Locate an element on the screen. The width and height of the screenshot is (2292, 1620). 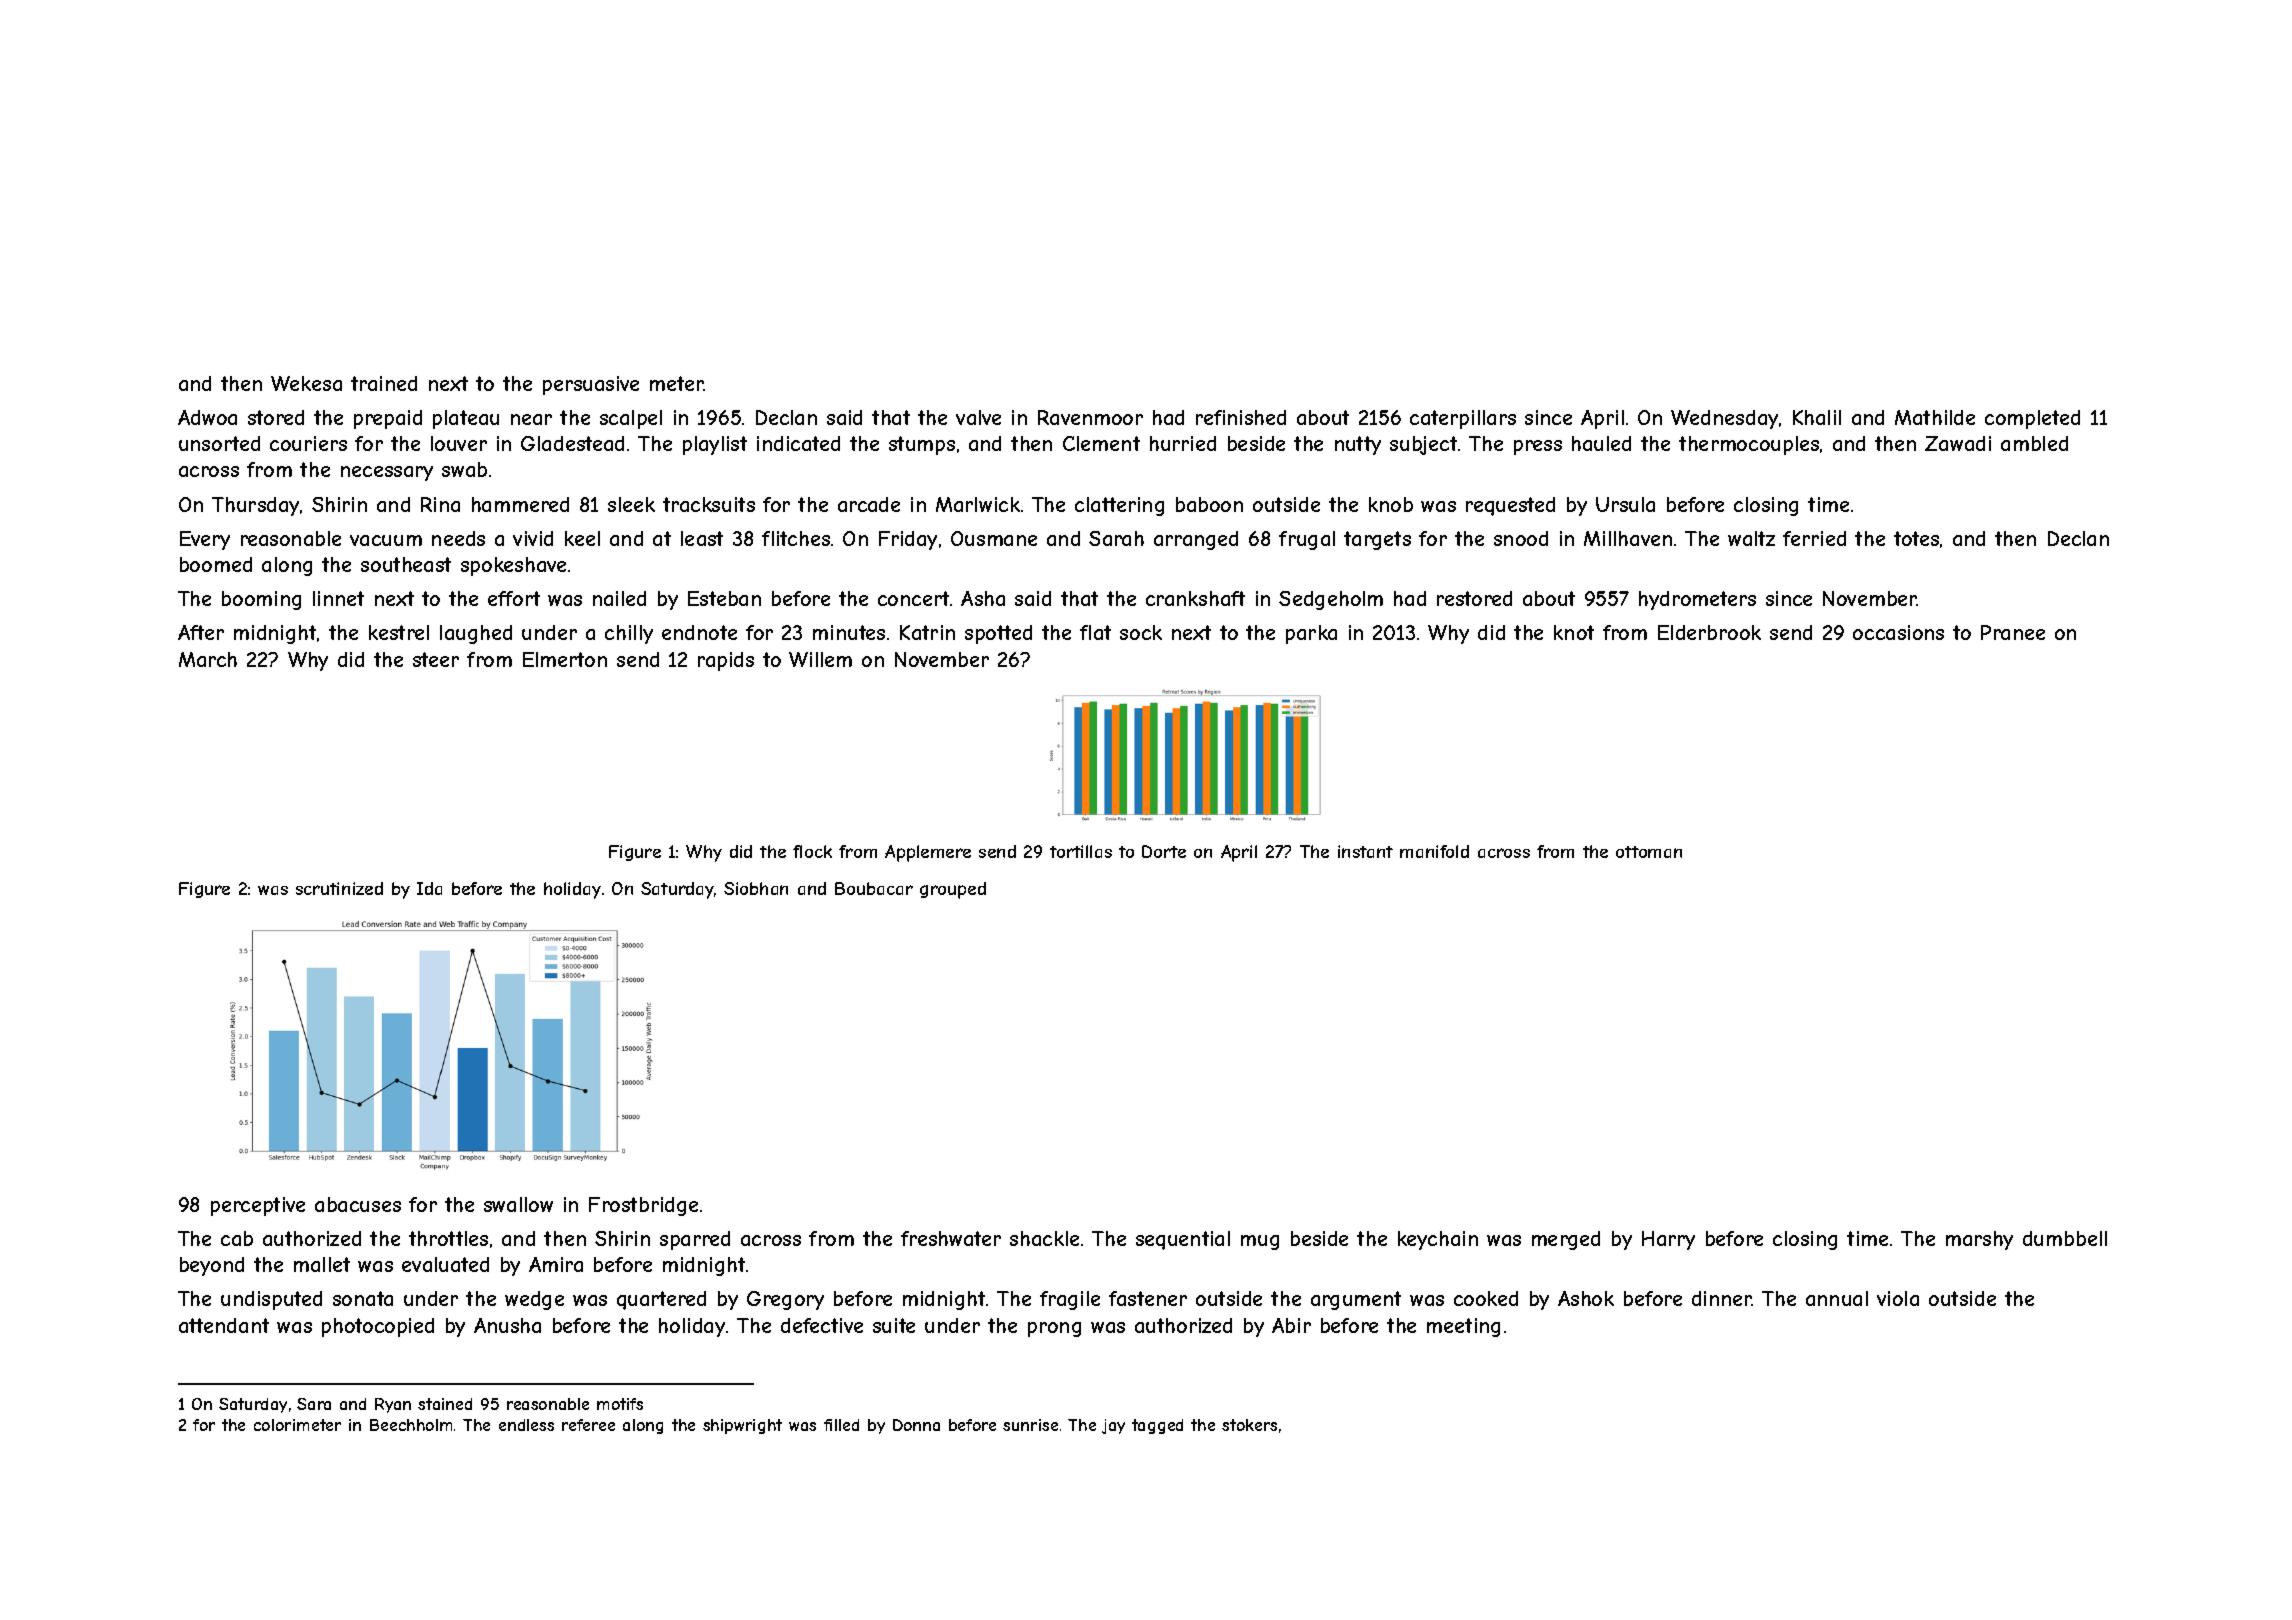
abacuses is located at coordinates (358, 1204).
